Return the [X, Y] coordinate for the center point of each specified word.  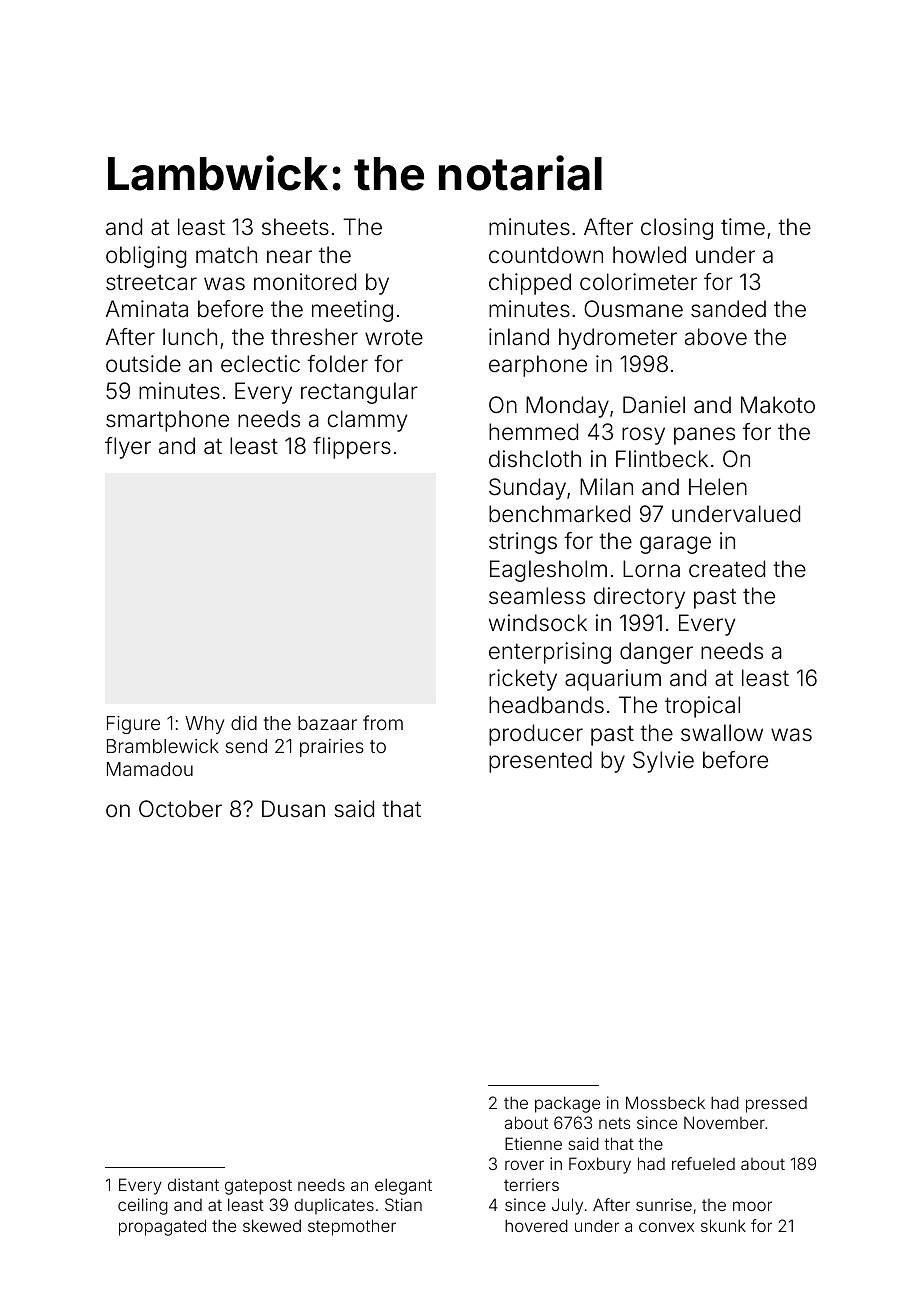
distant [193, 1184]
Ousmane [633, 309]
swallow [722, 733]
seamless [537, 596]
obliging [146, 257]
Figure [133, 725]
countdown [546, 254]
